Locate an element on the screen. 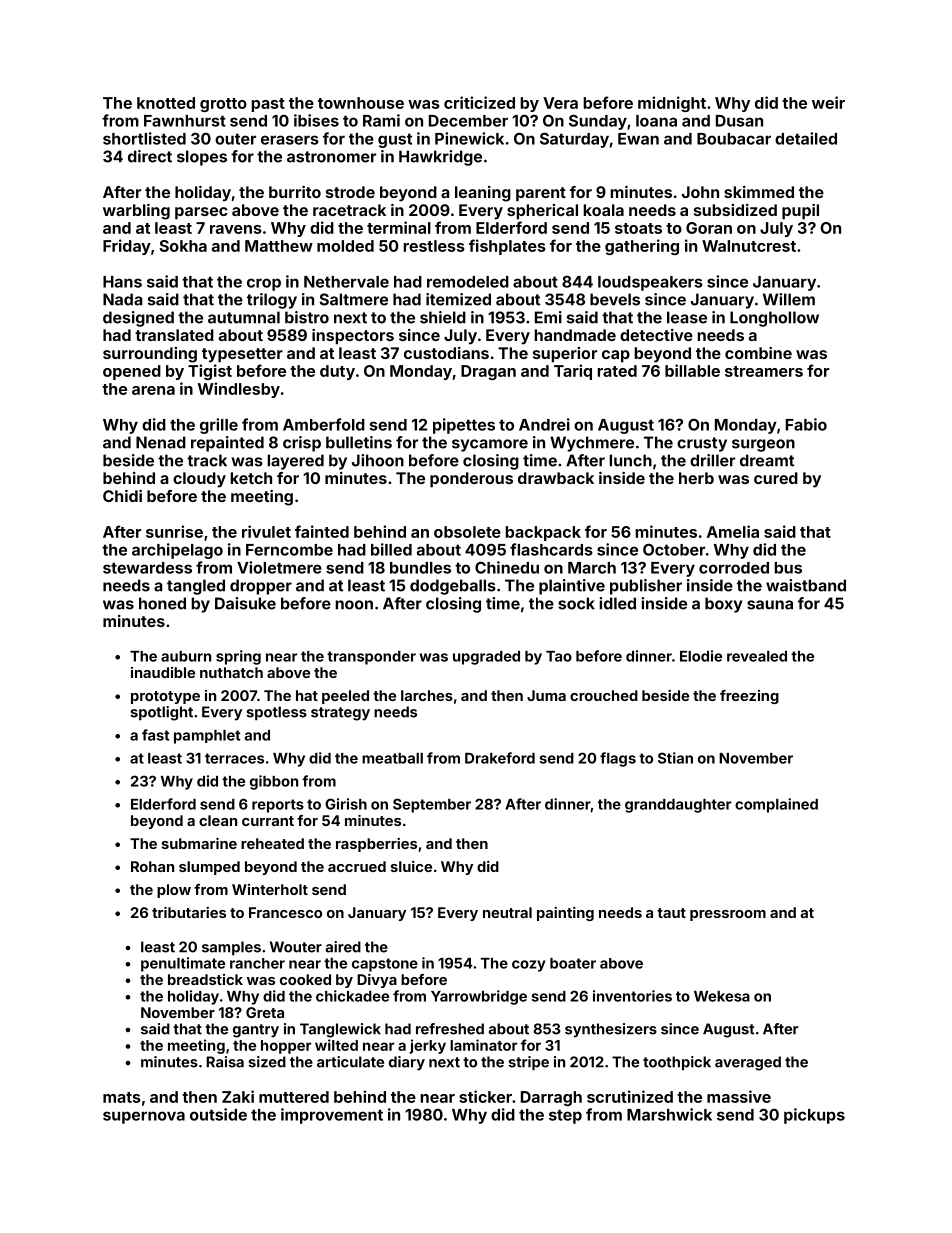 The width and height of the screenshot is (952, 1233). Nenad is located at coordinates (161, 442).
